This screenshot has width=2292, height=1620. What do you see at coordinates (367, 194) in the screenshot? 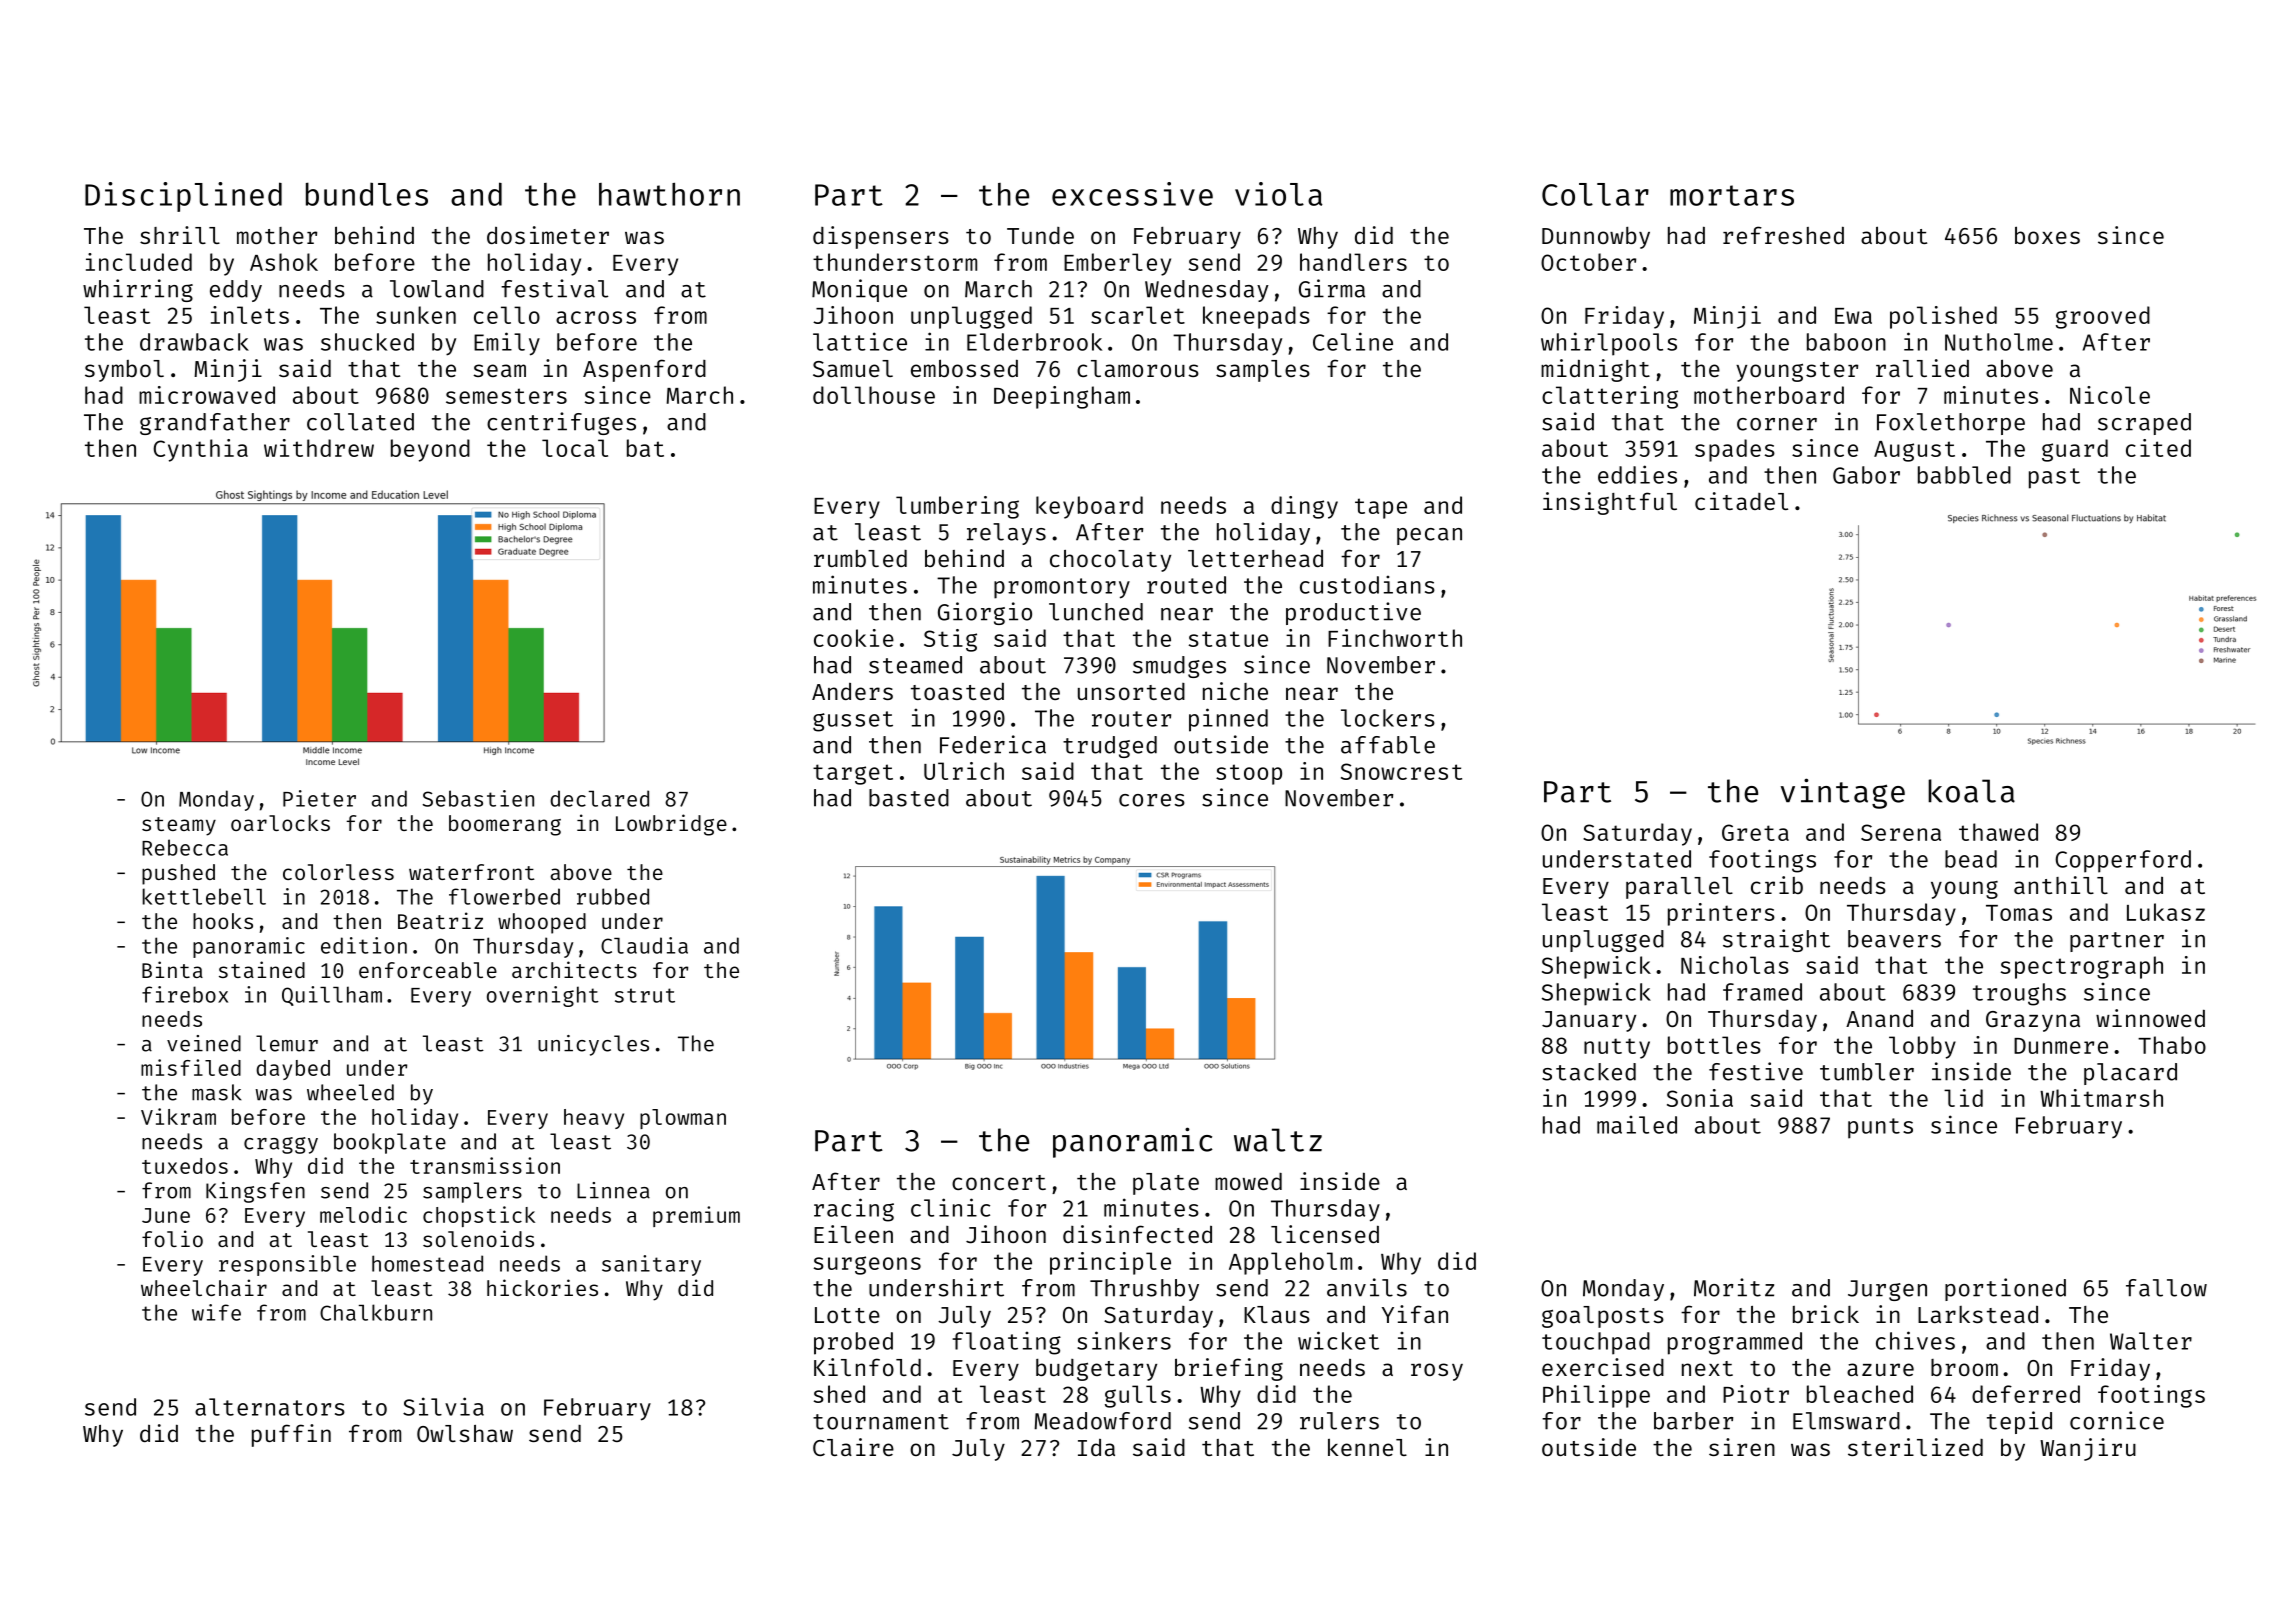
I see `bundles` at bounding box center [367, 194].
